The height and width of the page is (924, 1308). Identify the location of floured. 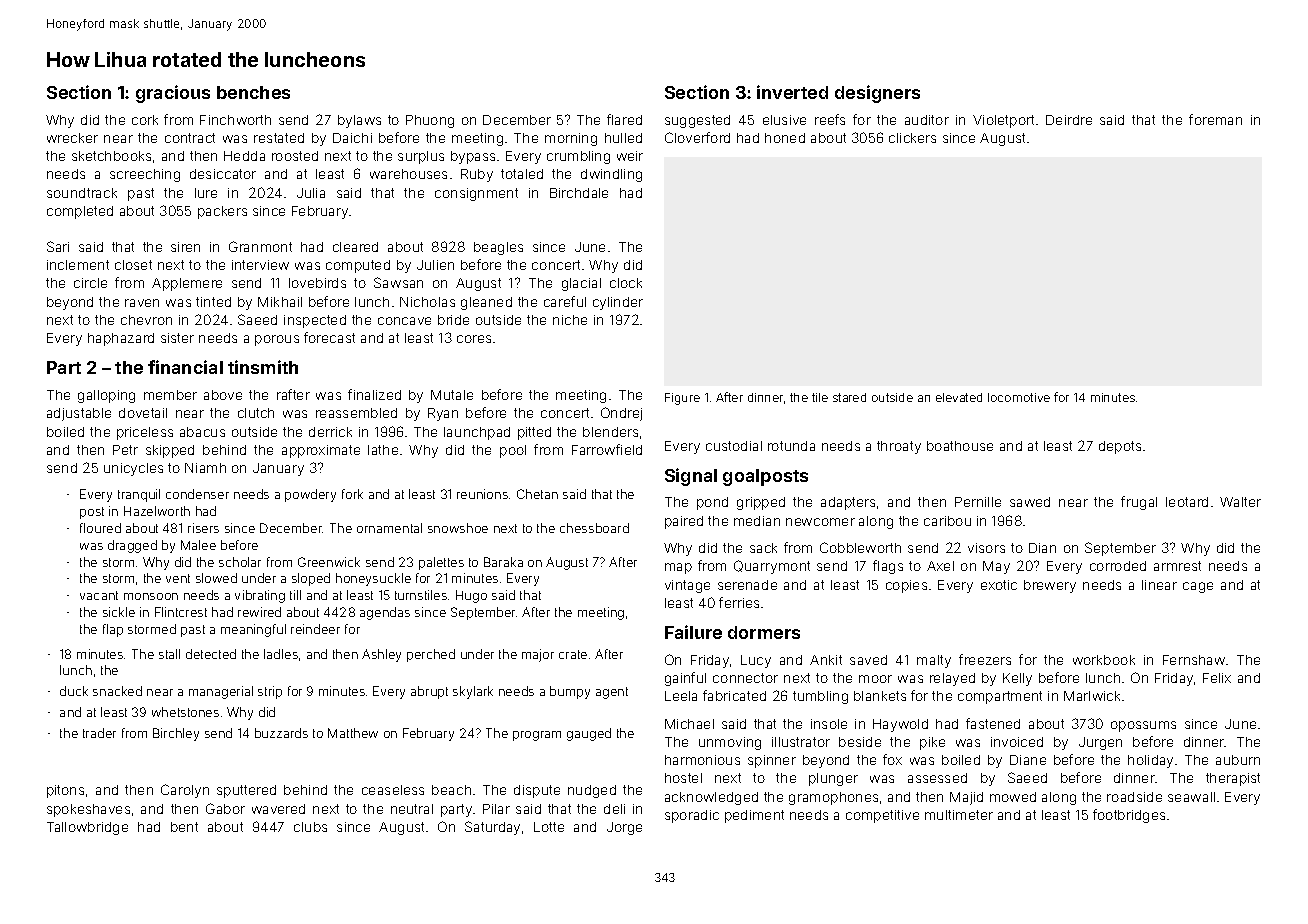
(100, 528).
